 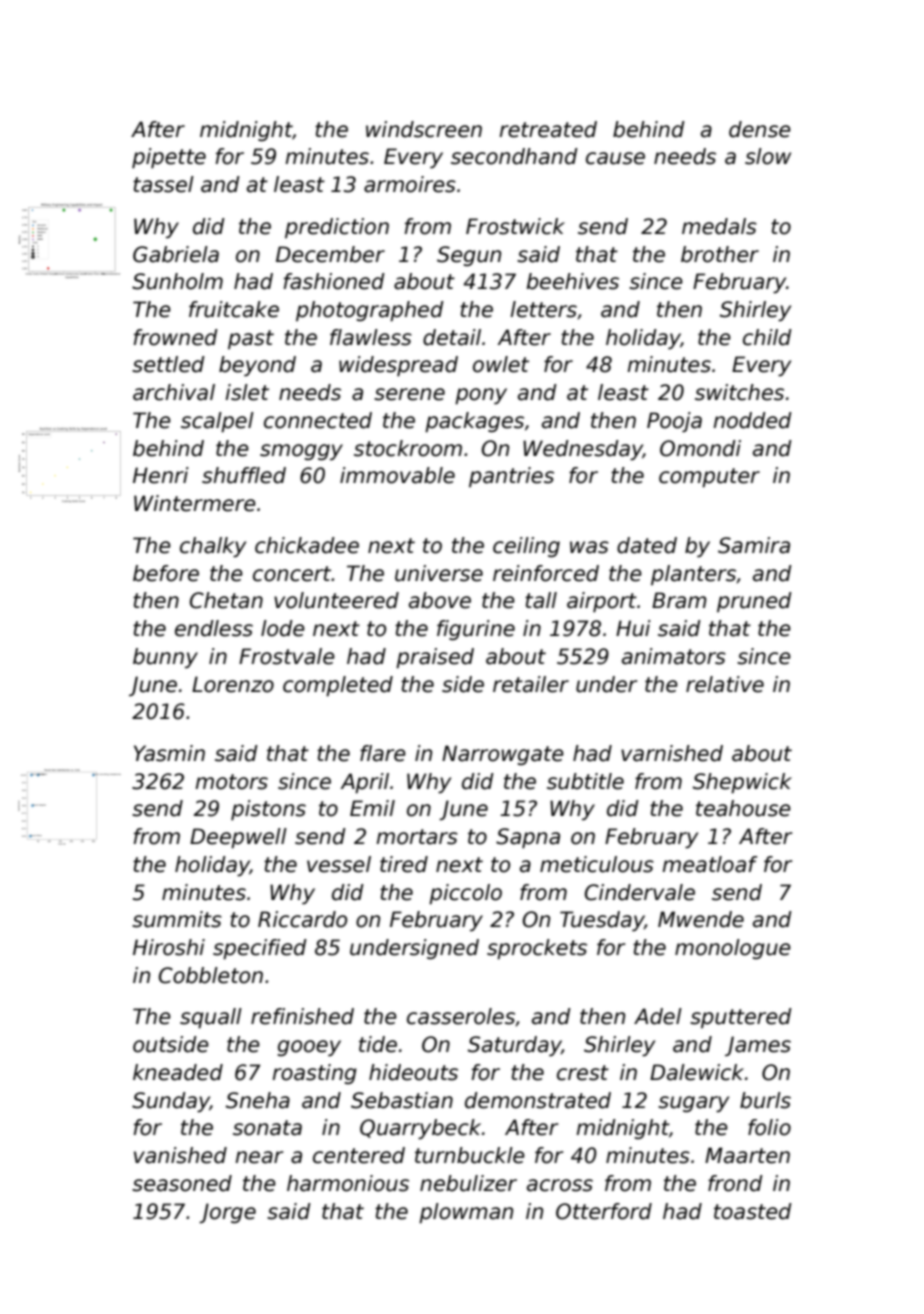 I want to click on praised, so click(x=435, y=658).
